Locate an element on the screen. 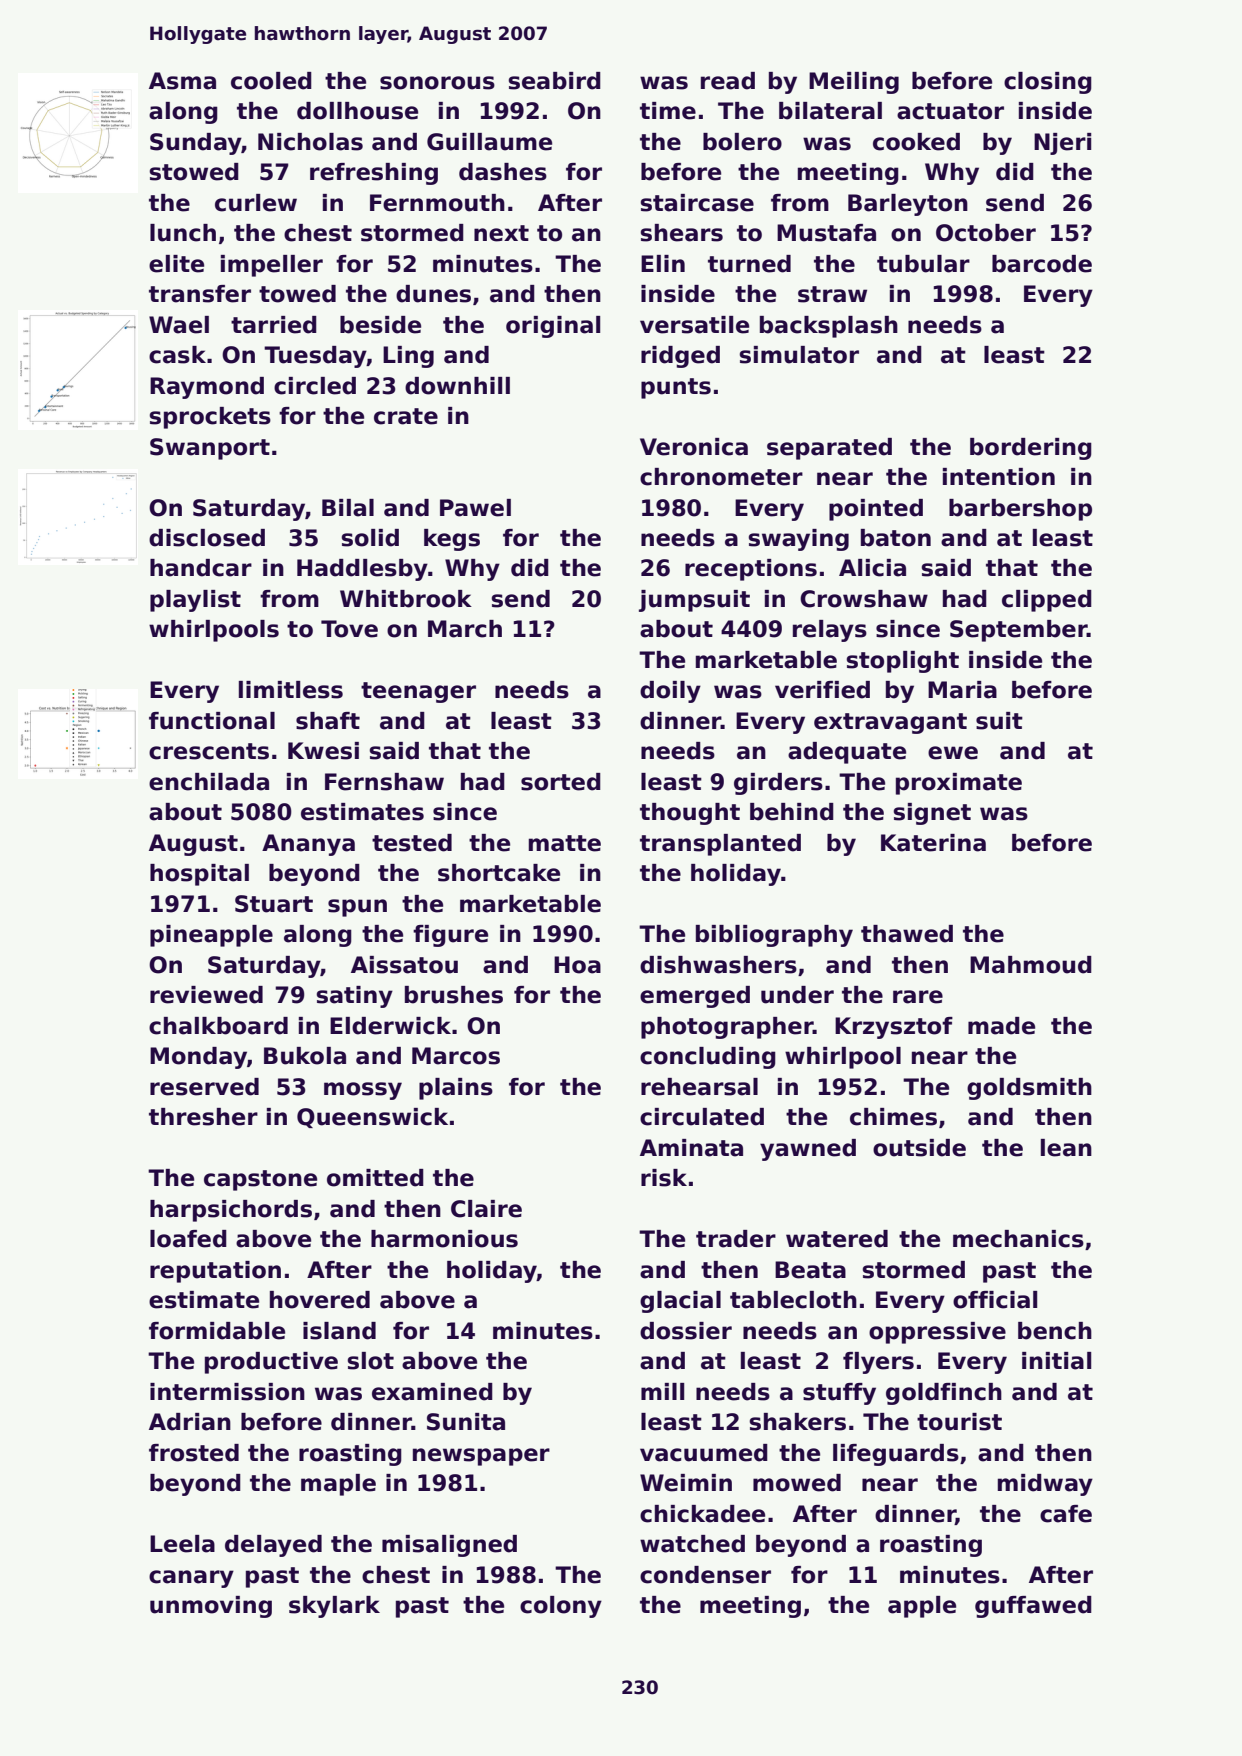 The height and width of the screenshot is (1756, 1242). playlist is located at coordinates (195, 601).
